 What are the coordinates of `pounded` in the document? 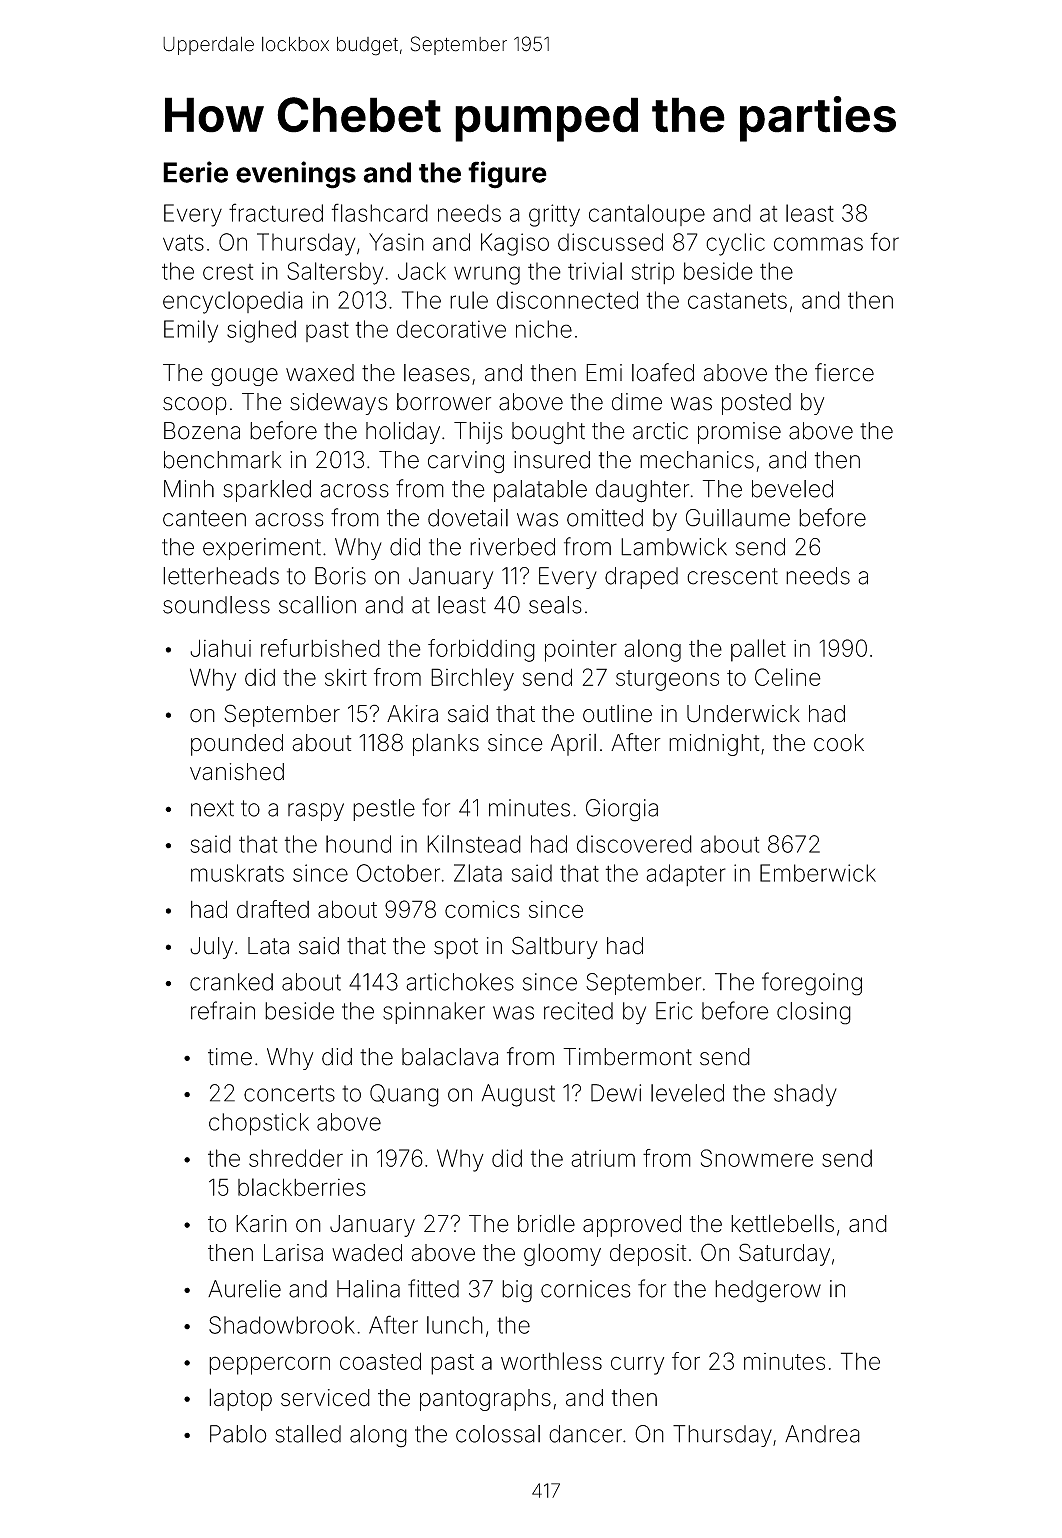 It's located at (237, 745).
